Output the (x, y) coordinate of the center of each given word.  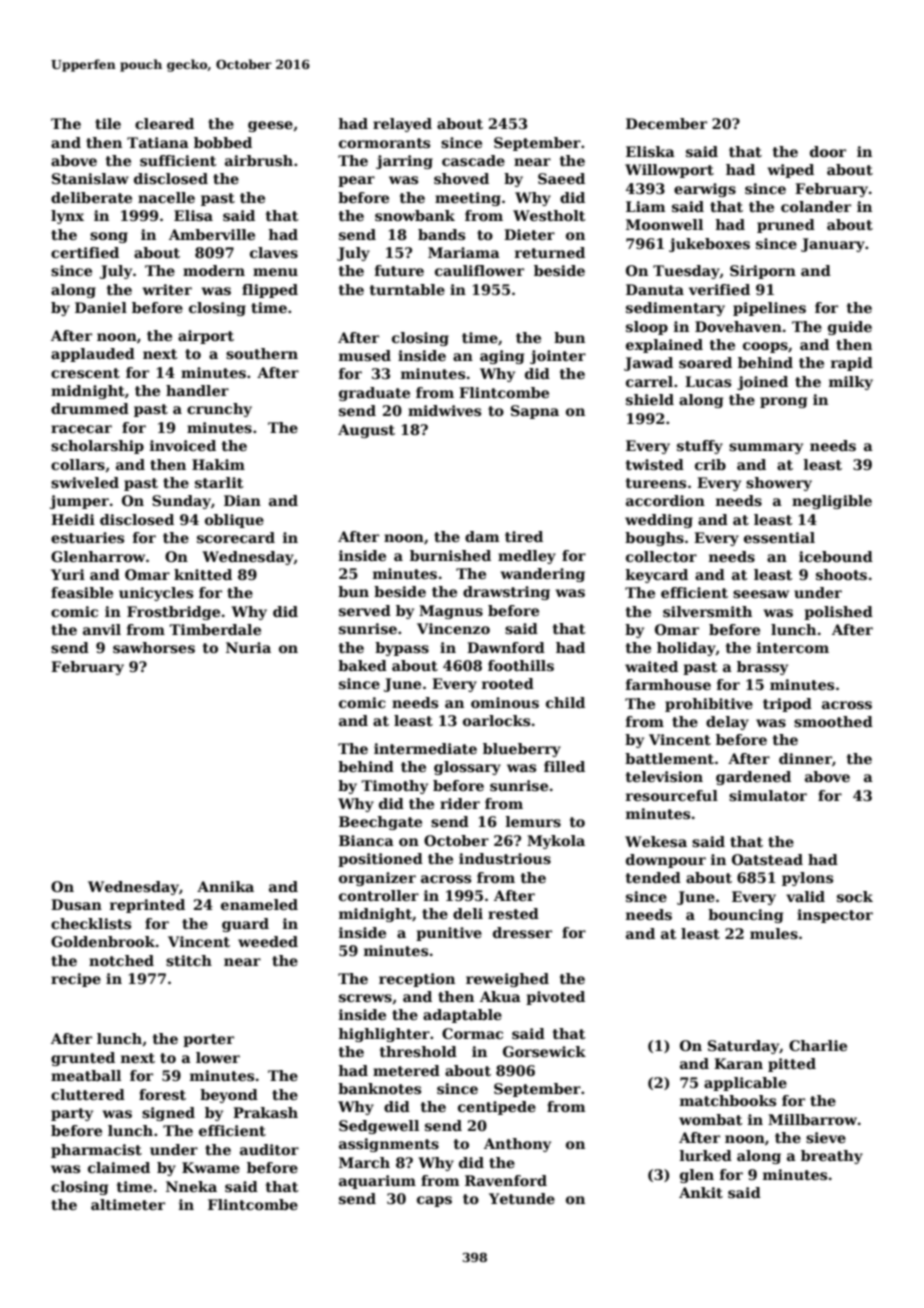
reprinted (147, 906)
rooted (508, 683)
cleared (164, 123)
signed (168, 1114)
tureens (656, 483)
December (666, 123)
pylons (807, 879)
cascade (473, 160)
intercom (793, 647)
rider (460, 803)
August (366, 431)
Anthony (517, 1145)
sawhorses (154, 647)
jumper (79, 502)
